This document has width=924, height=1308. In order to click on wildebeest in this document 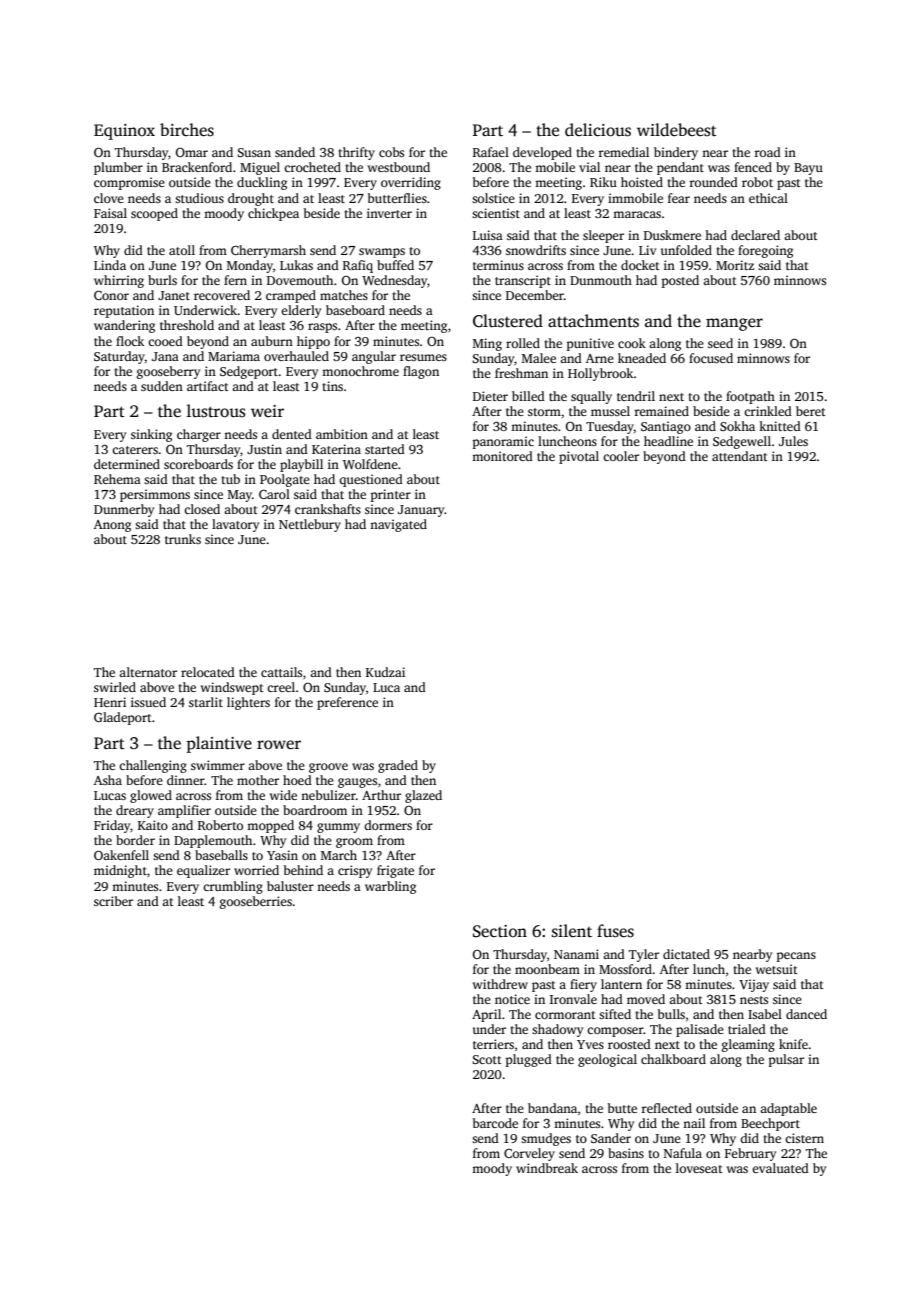, I will do `click(677, 130)`.
